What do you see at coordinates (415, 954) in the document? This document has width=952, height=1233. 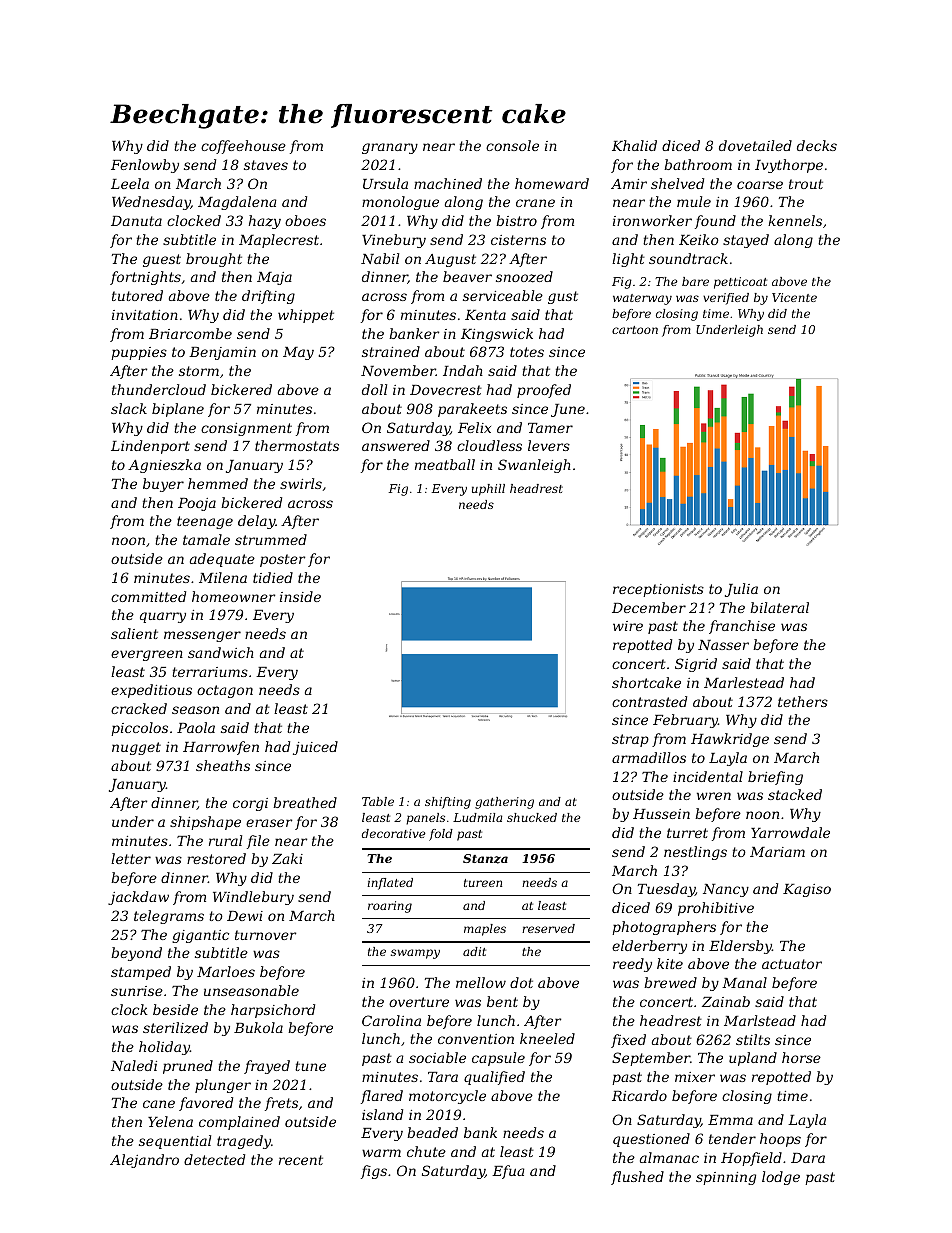 I see `swampy` at bounding box center [415, 954].
